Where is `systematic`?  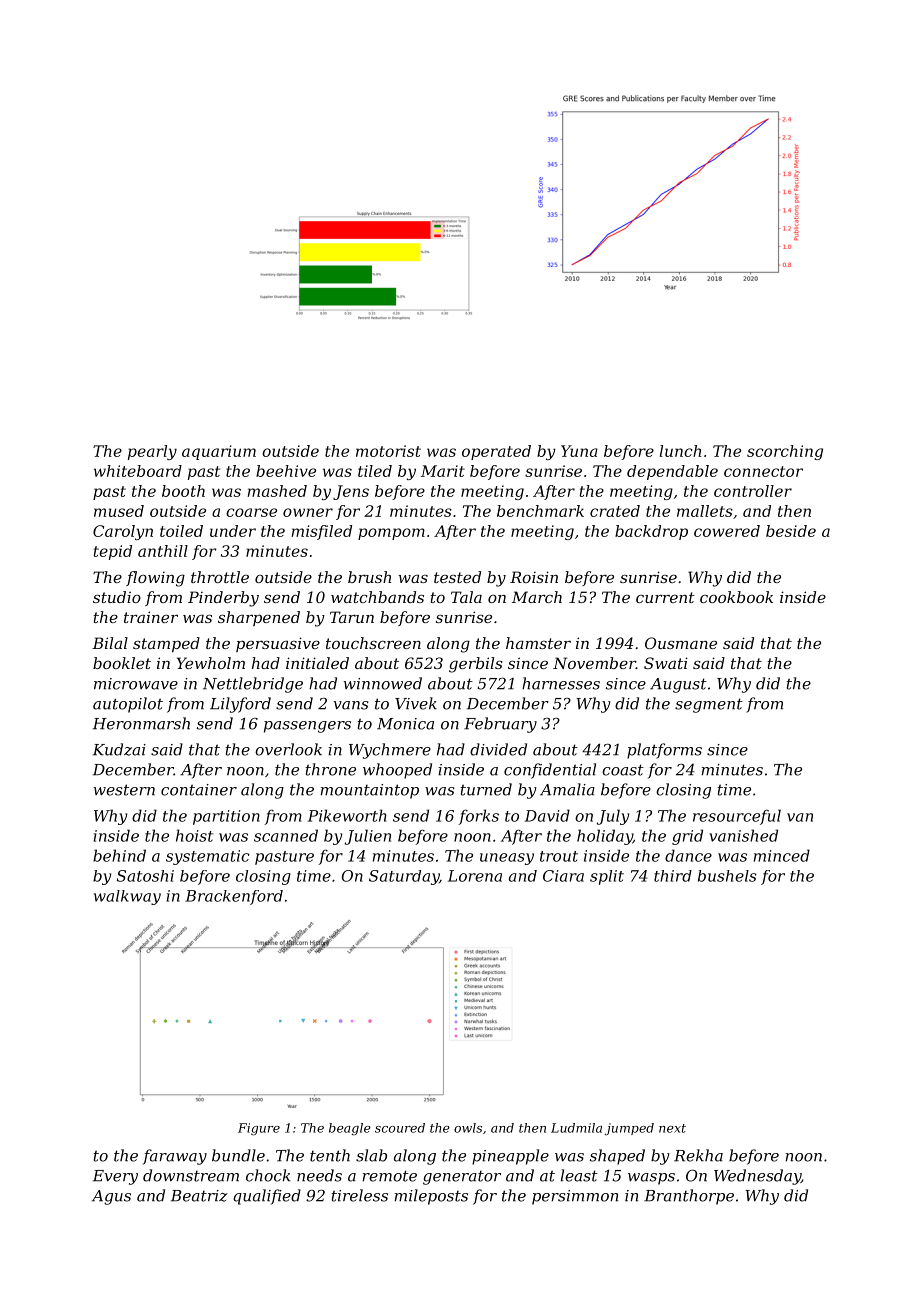
systematic is located at coordinates (208, 857).
